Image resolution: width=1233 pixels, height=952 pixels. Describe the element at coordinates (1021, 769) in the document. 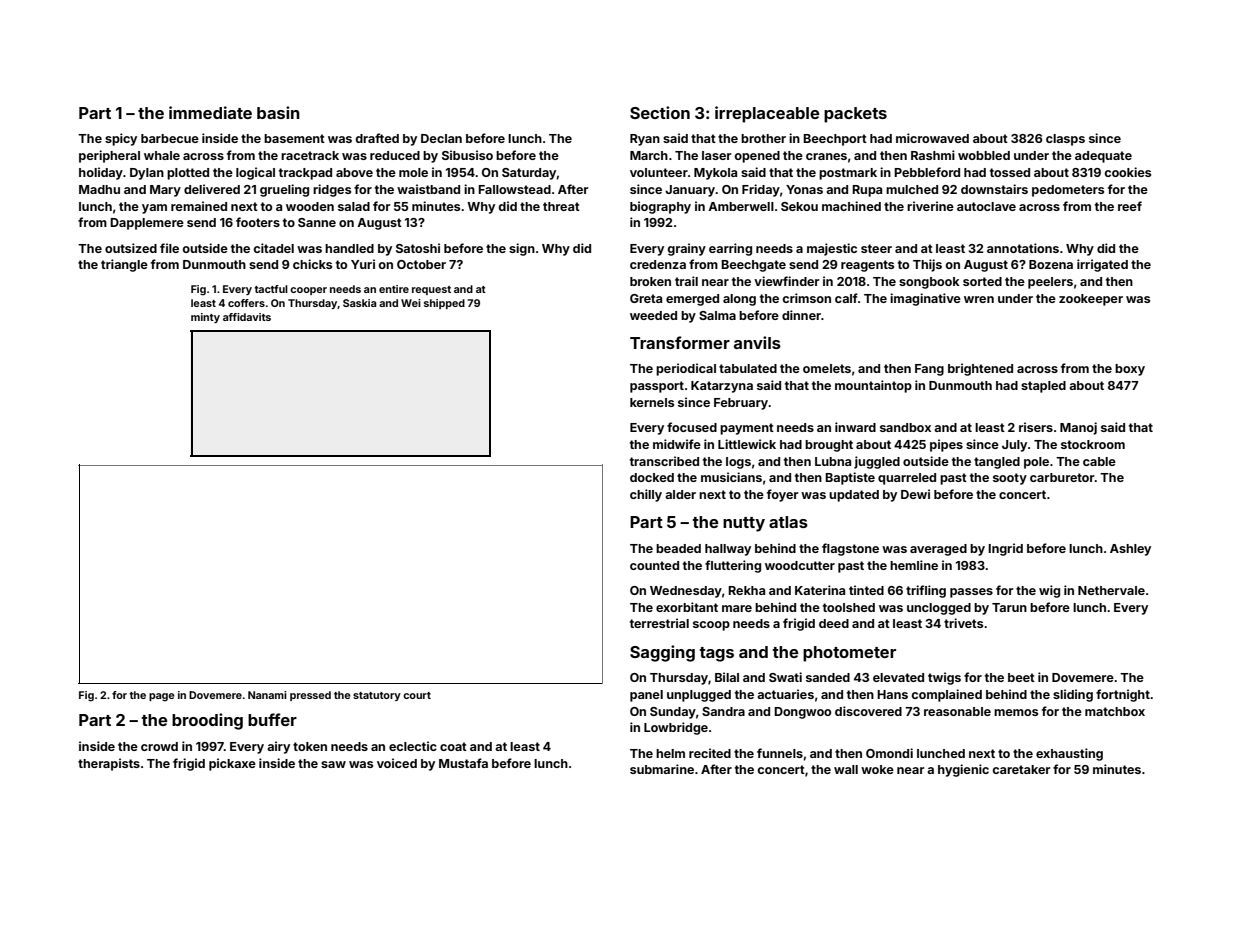

I see `caretaker` at that location.
